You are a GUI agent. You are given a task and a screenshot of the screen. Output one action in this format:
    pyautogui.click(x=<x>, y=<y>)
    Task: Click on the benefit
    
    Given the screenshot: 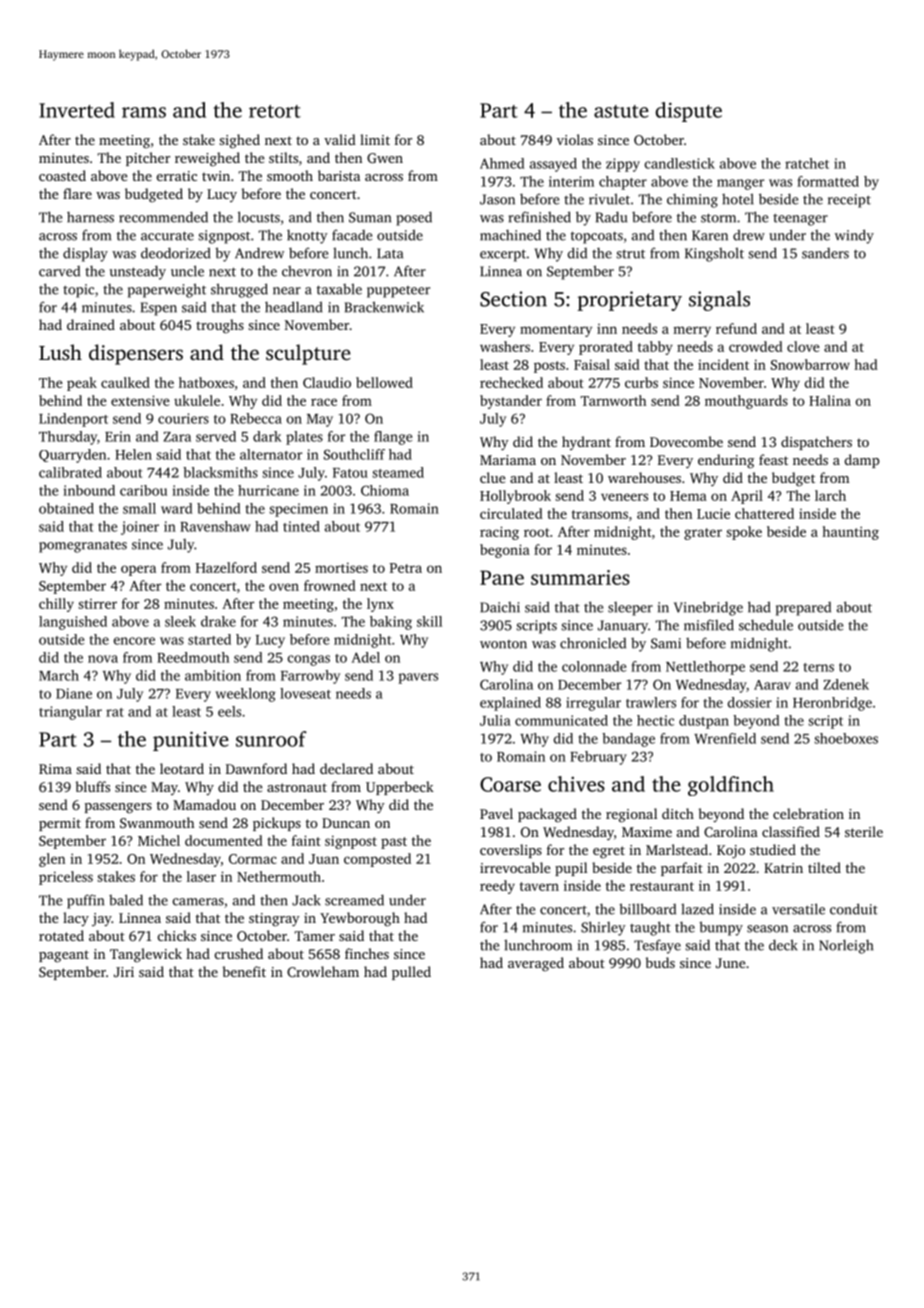 What is the action you would take?
    pyautogui.click(x=244, y=971)
